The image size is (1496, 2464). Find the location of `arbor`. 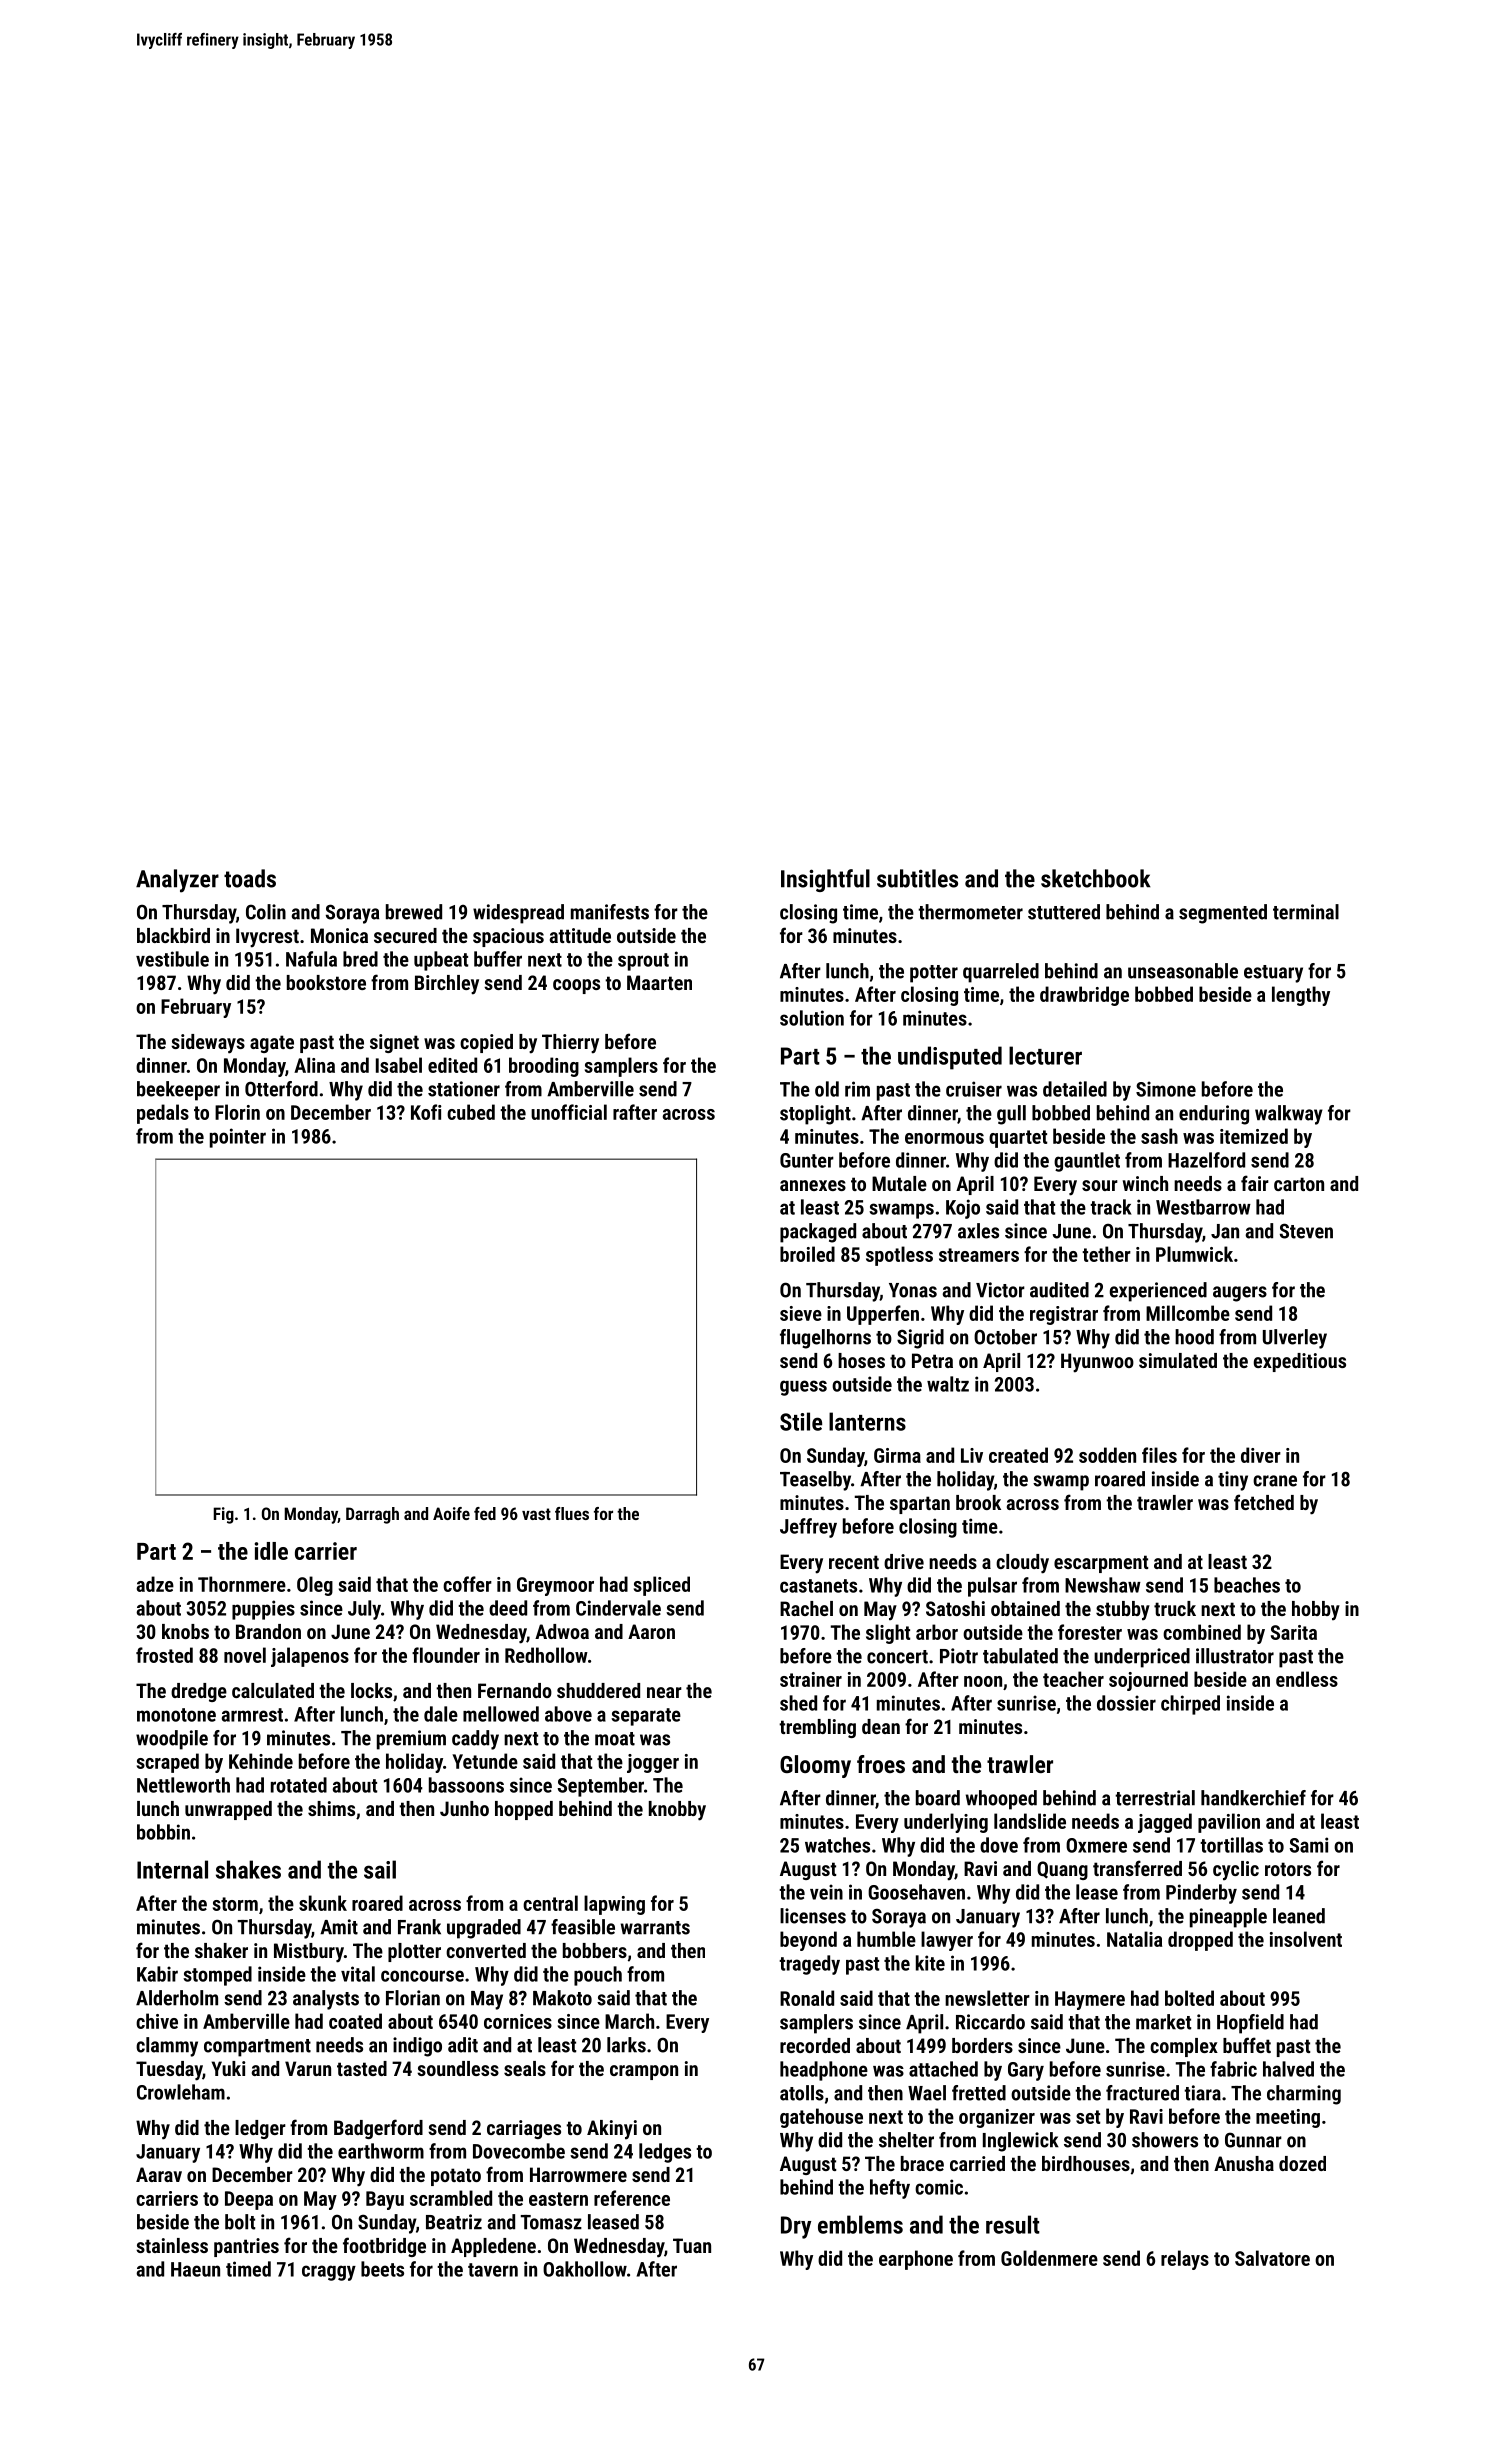

arbor is located at coordinates (937, 1632).
